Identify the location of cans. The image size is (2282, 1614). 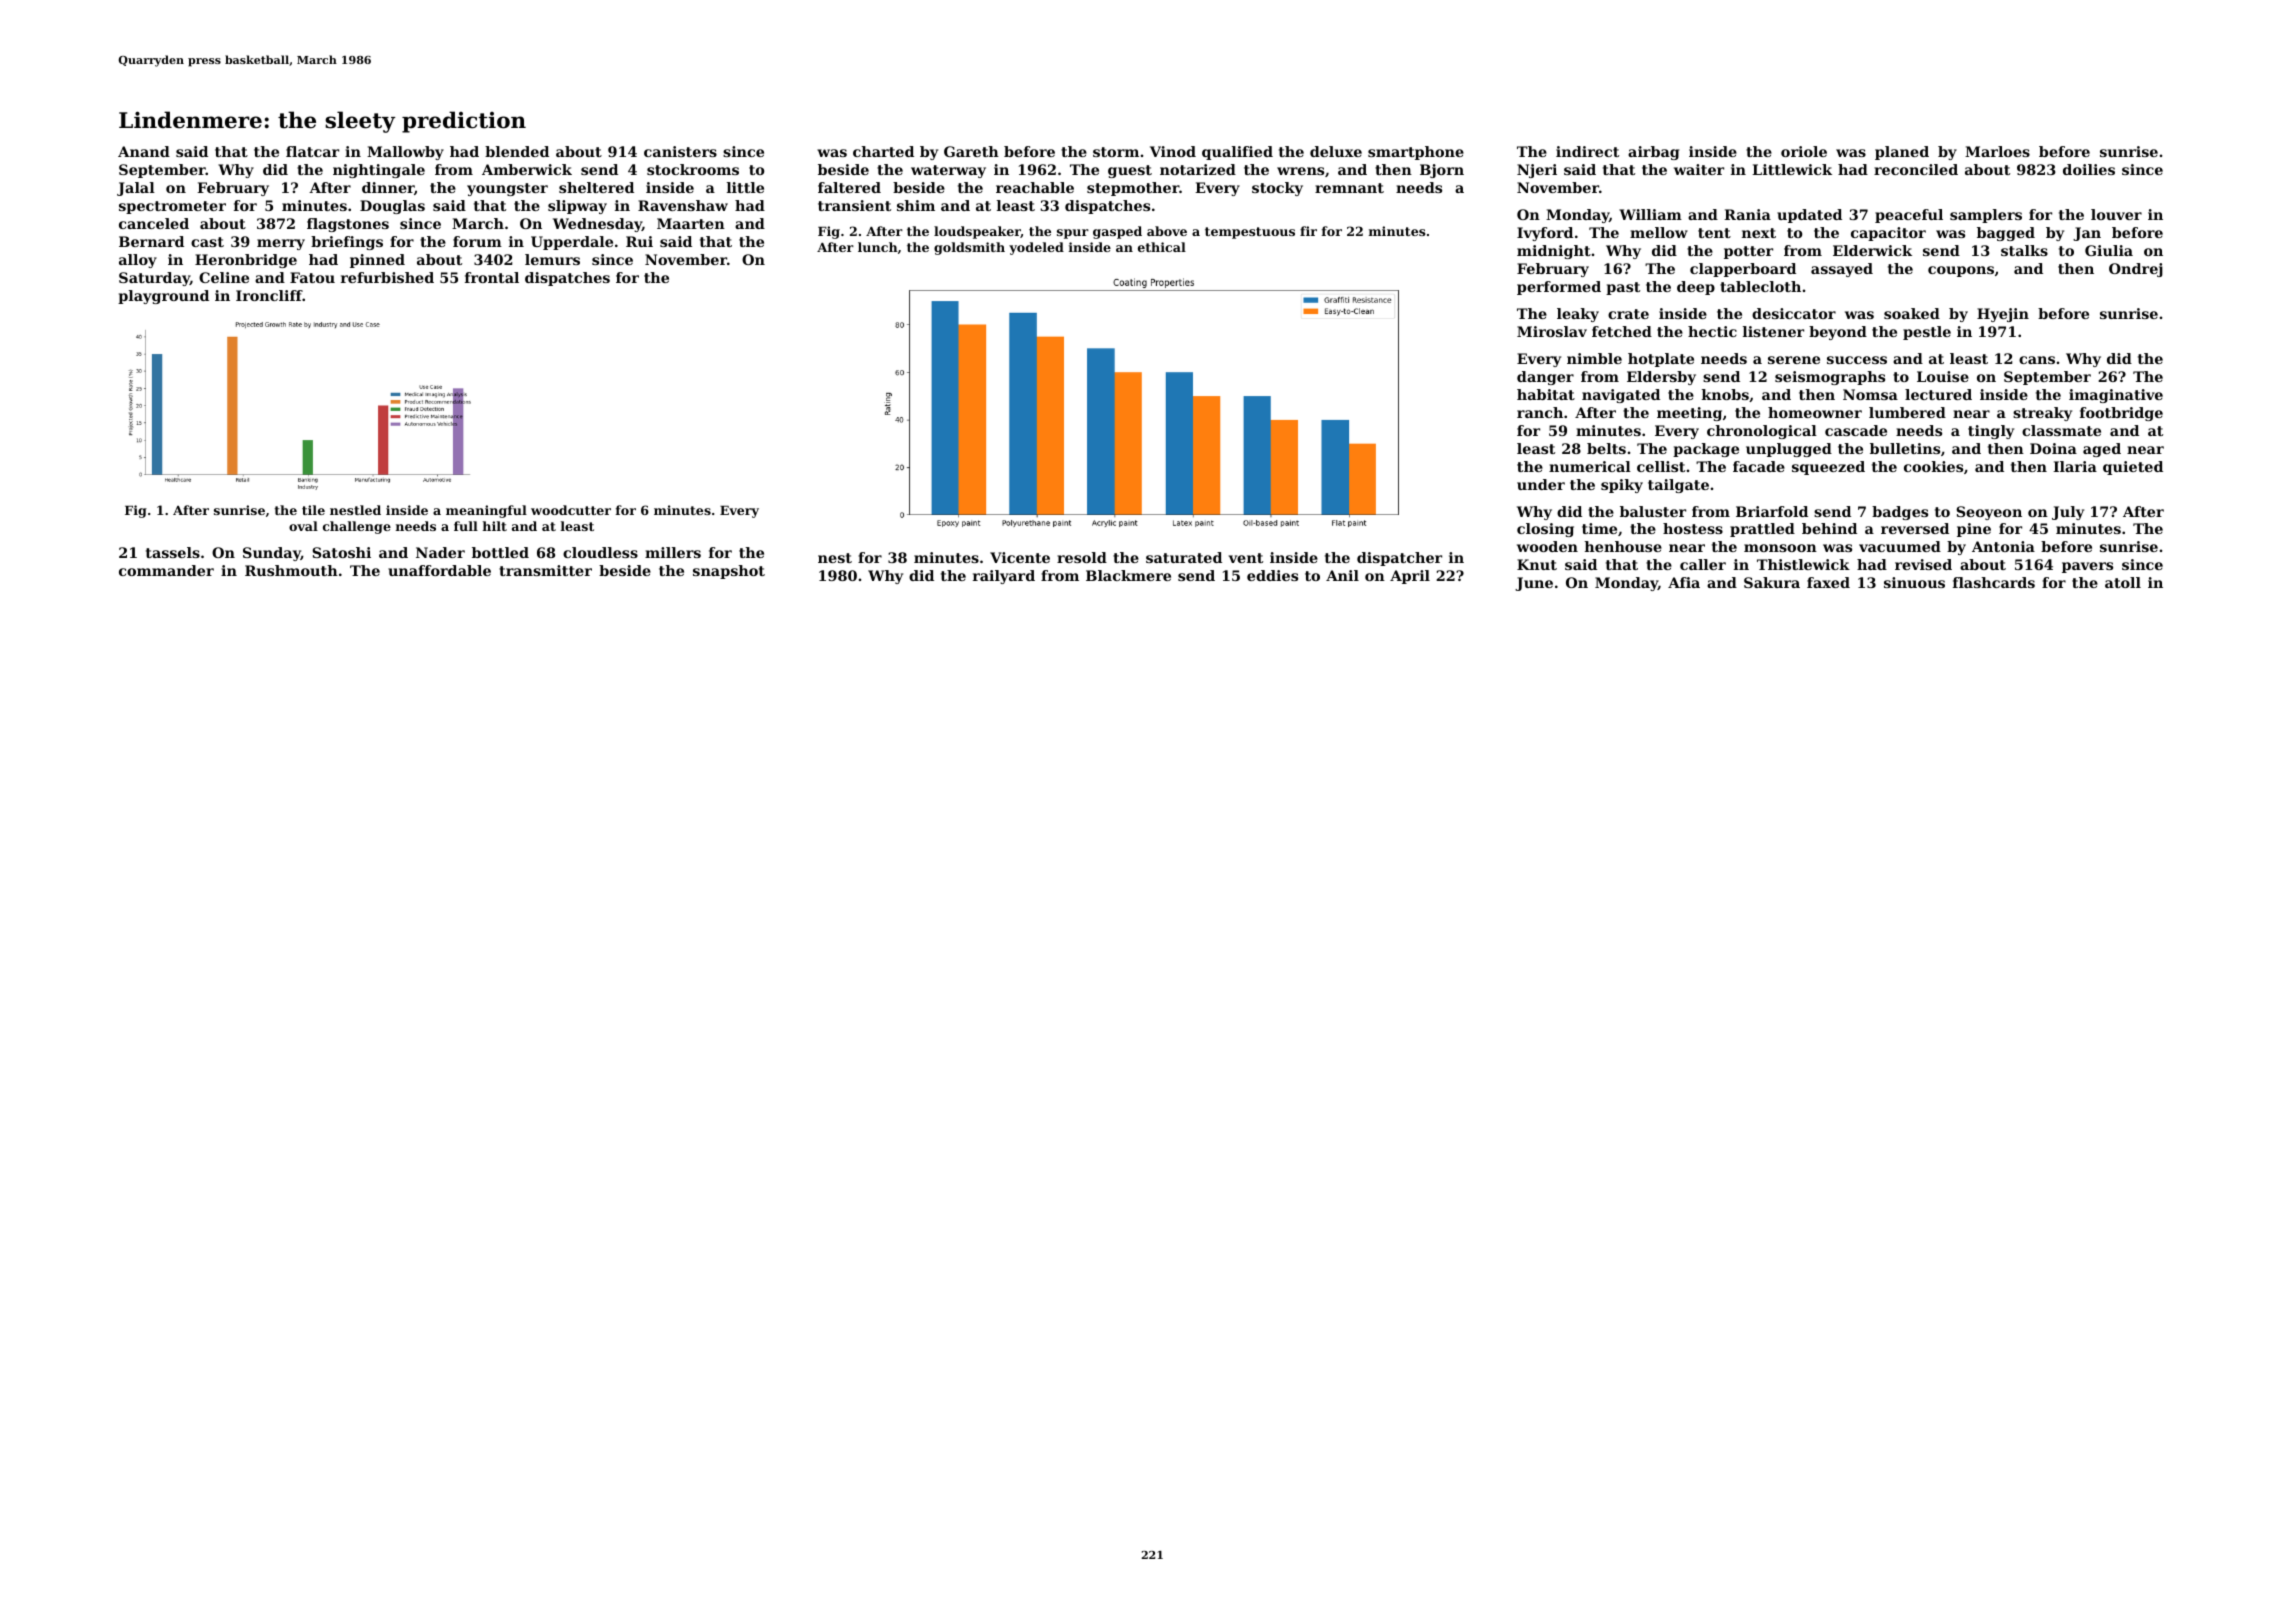
(2037, 360).
